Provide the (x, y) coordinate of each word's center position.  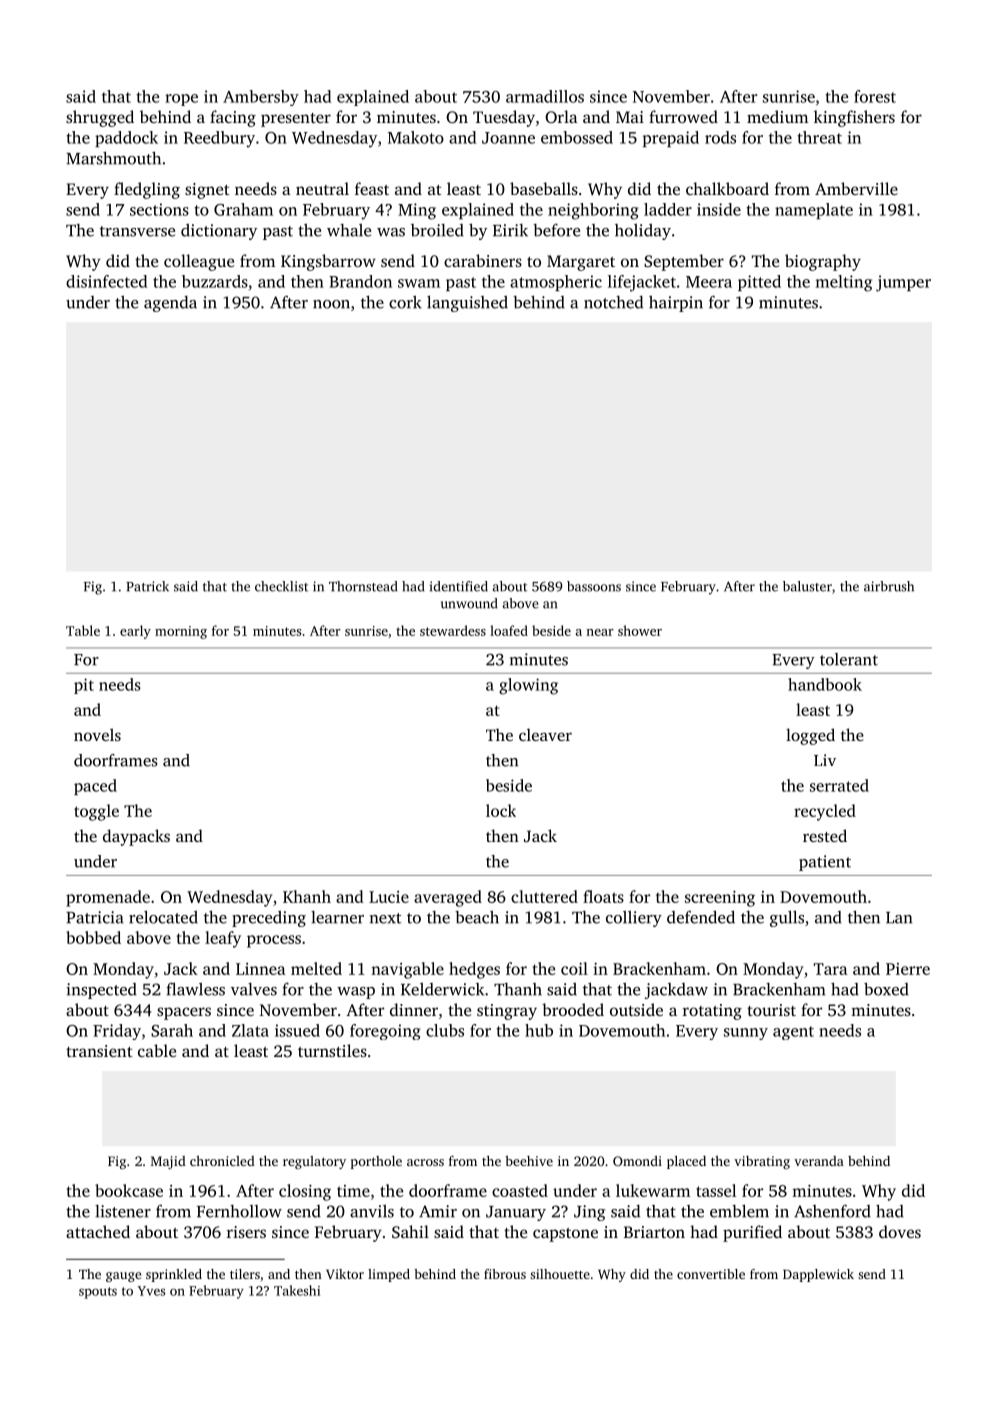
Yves (151, 1291)
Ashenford (832, 1211)
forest (875, 96)
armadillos (545, 96)
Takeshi (297, 1290)
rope (181, 100)
